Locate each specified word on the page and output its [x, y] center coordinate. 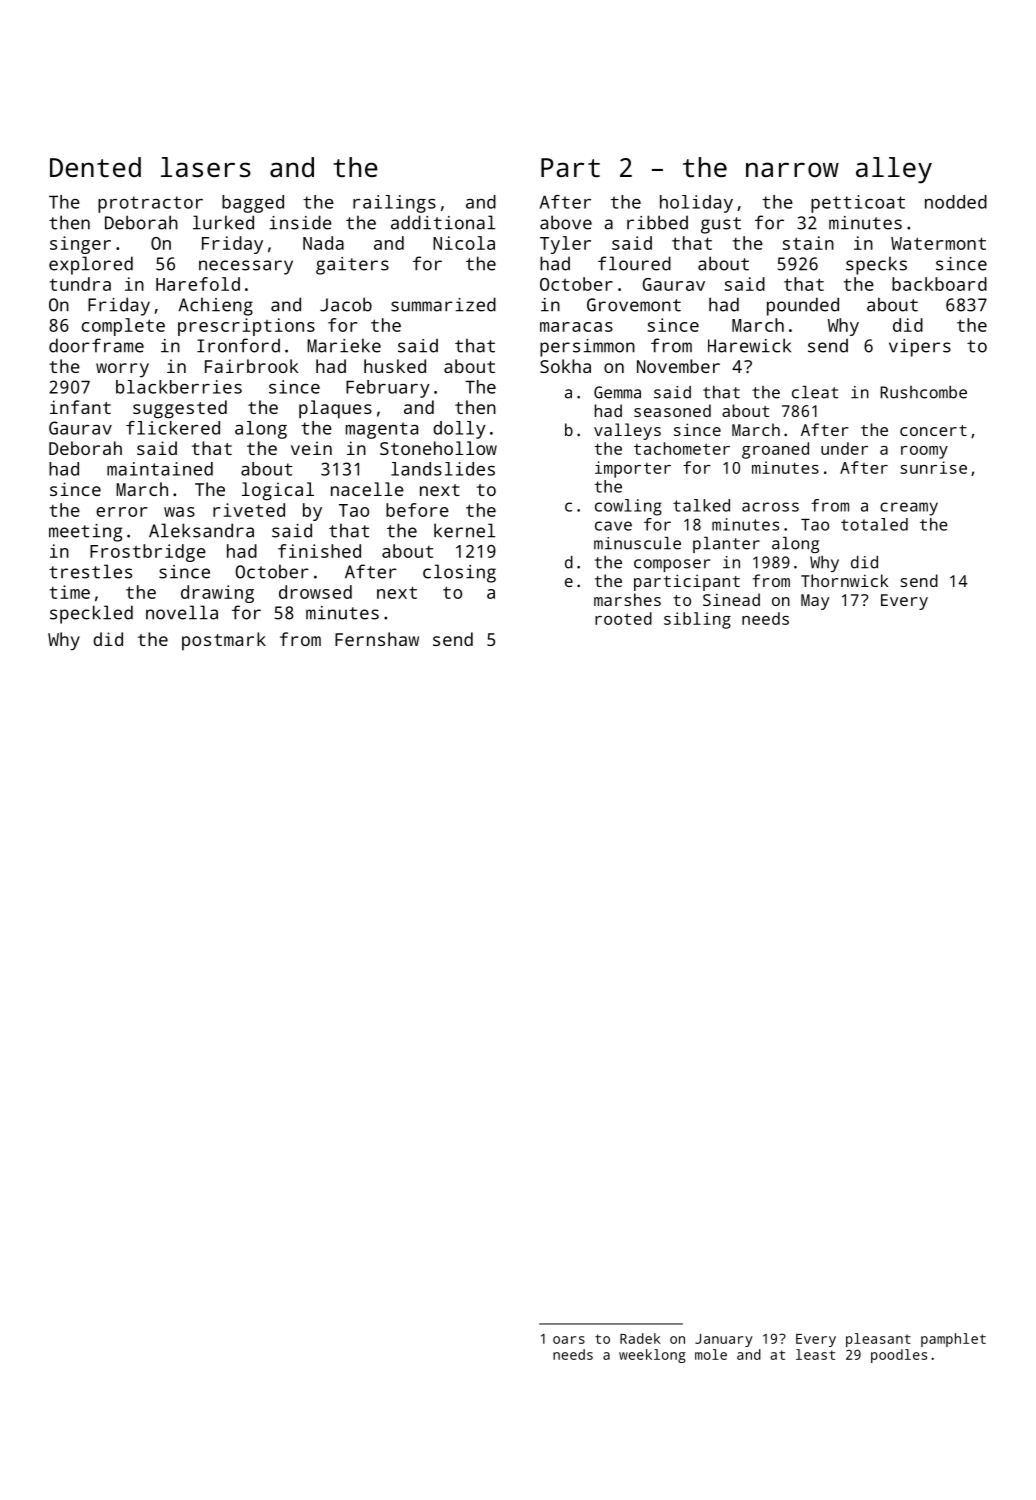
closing [459, 573]
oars [569, 1340]
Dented [95, 167]
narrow [792, 169]
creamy [909, 509]
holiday [696, 204]
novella [182, 612]
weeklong [652, 1356]
